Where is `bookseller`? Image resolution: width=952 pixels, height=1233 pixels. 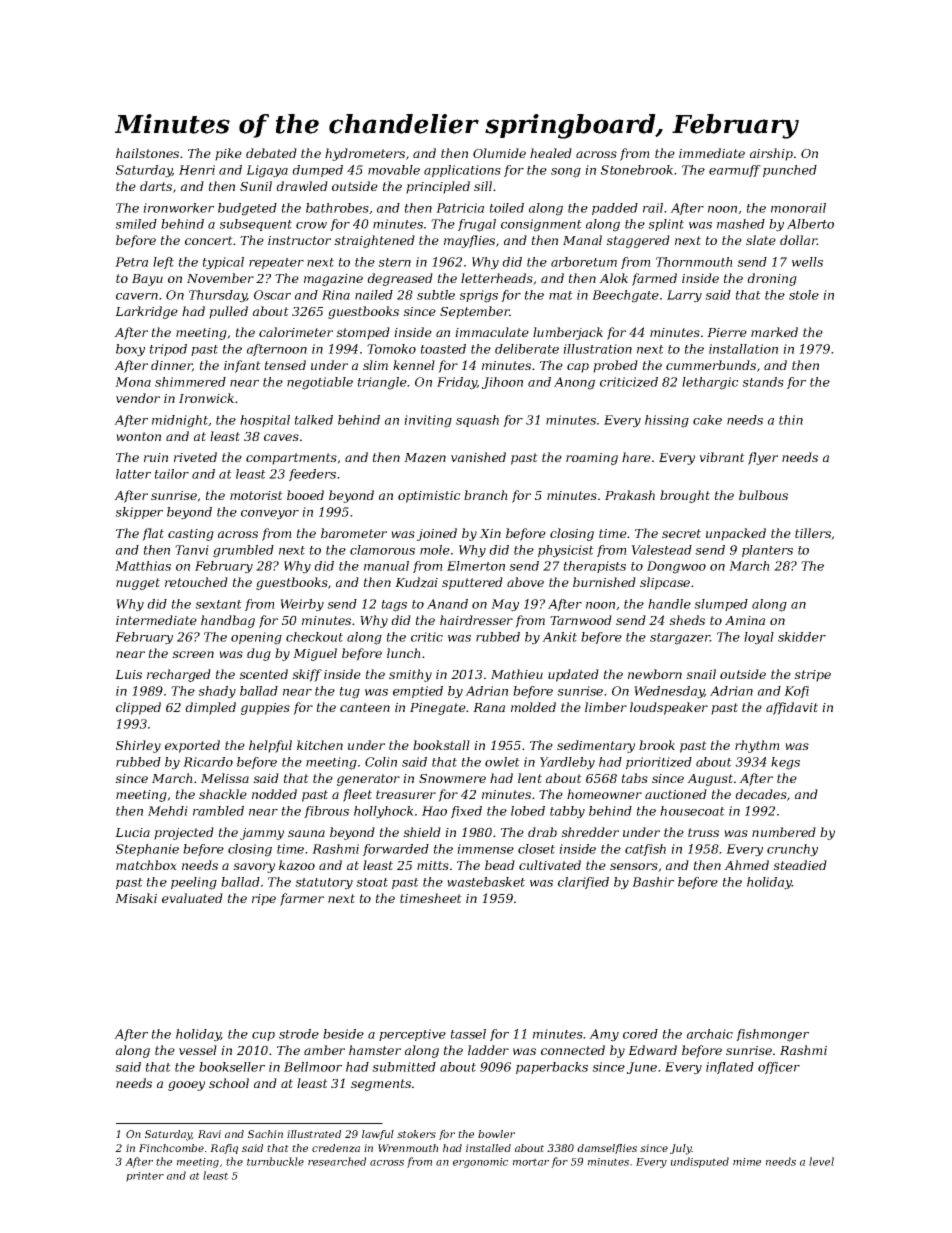
bookseller is located at coordinates (232, 1067).
